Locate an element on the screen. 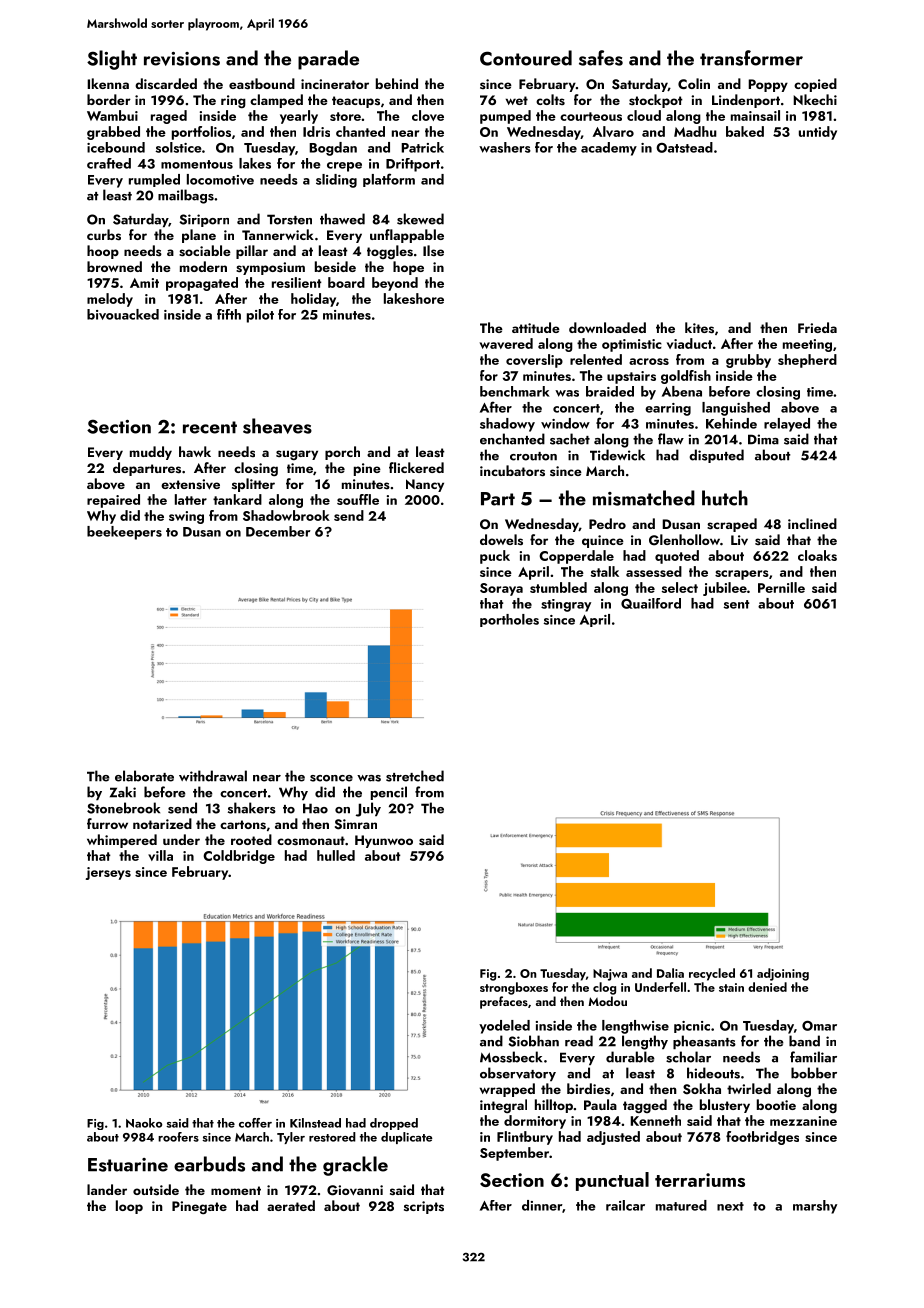 The height and width of the screenshot is (1308, 924). recent is located at coordinates (210, 427).
